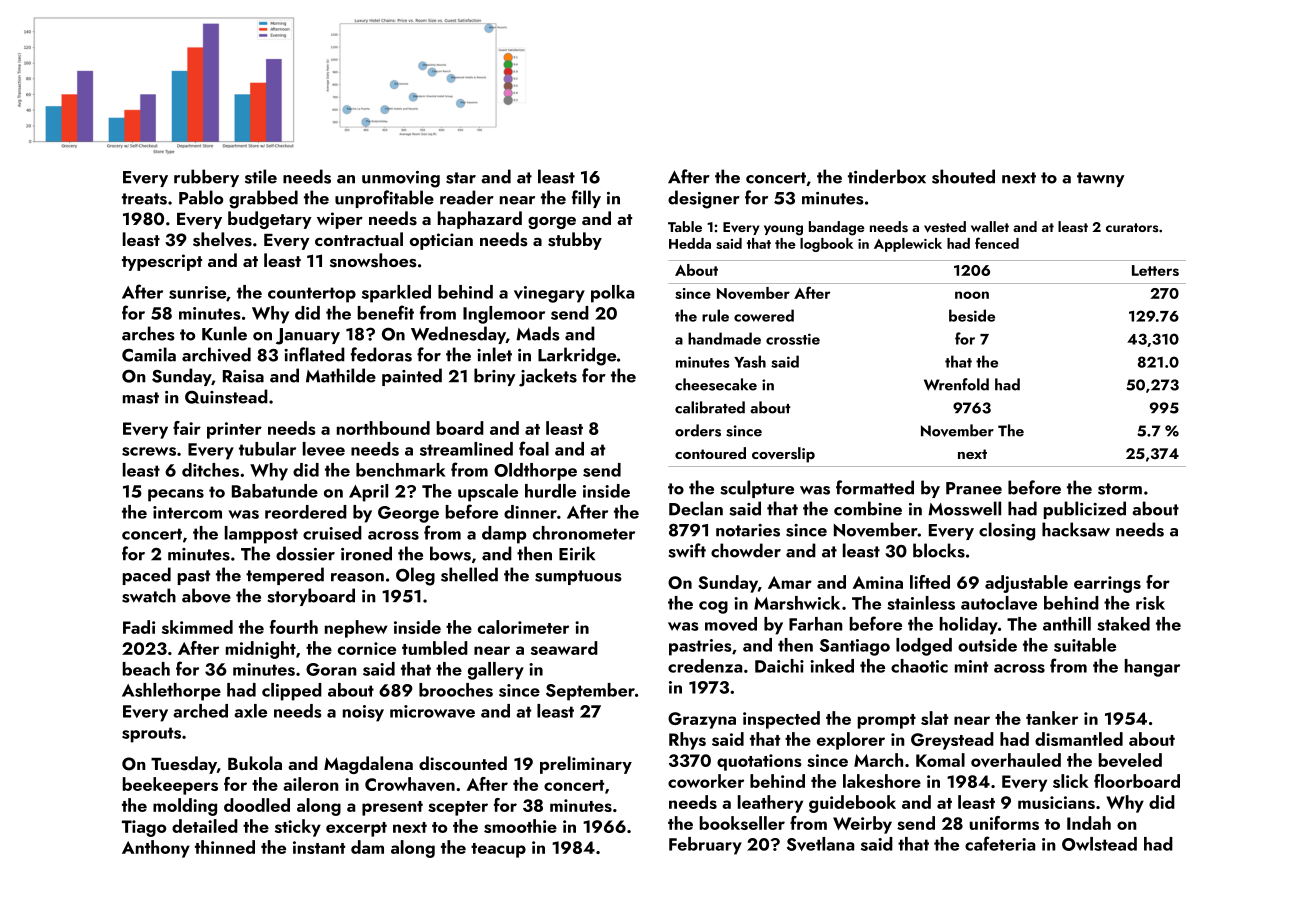 The height and width of the image is (924, 1308). I want to click on foal, so click(534, 448).
